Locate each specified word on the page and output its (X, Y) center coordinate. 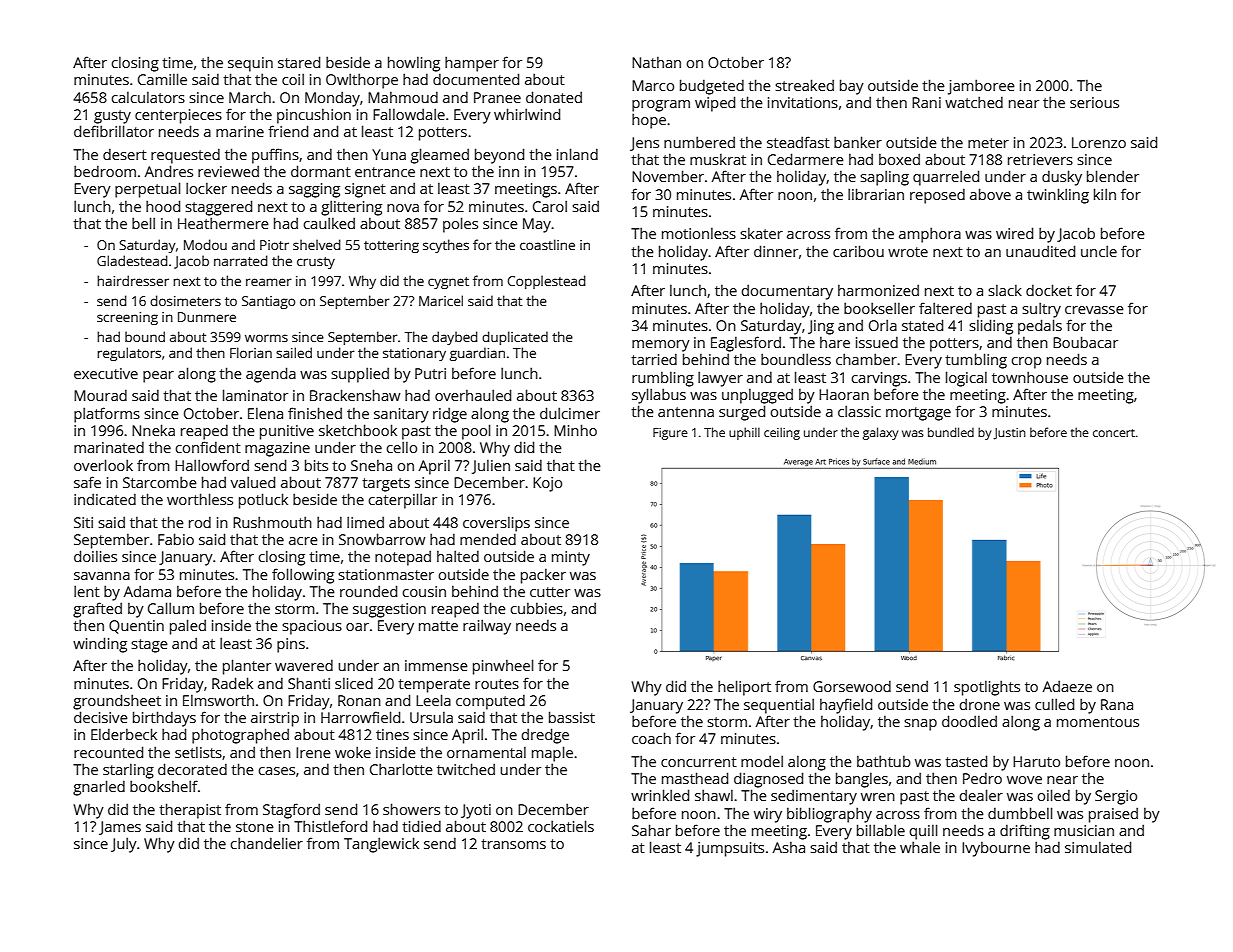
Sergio (1116, 797)
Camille (162, 79)
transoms (513, 844)
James (120, 828)
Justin (1010, 434)
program (661, 106)
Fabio (176, 539)
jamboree (981, 87)
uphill (744, 433)
